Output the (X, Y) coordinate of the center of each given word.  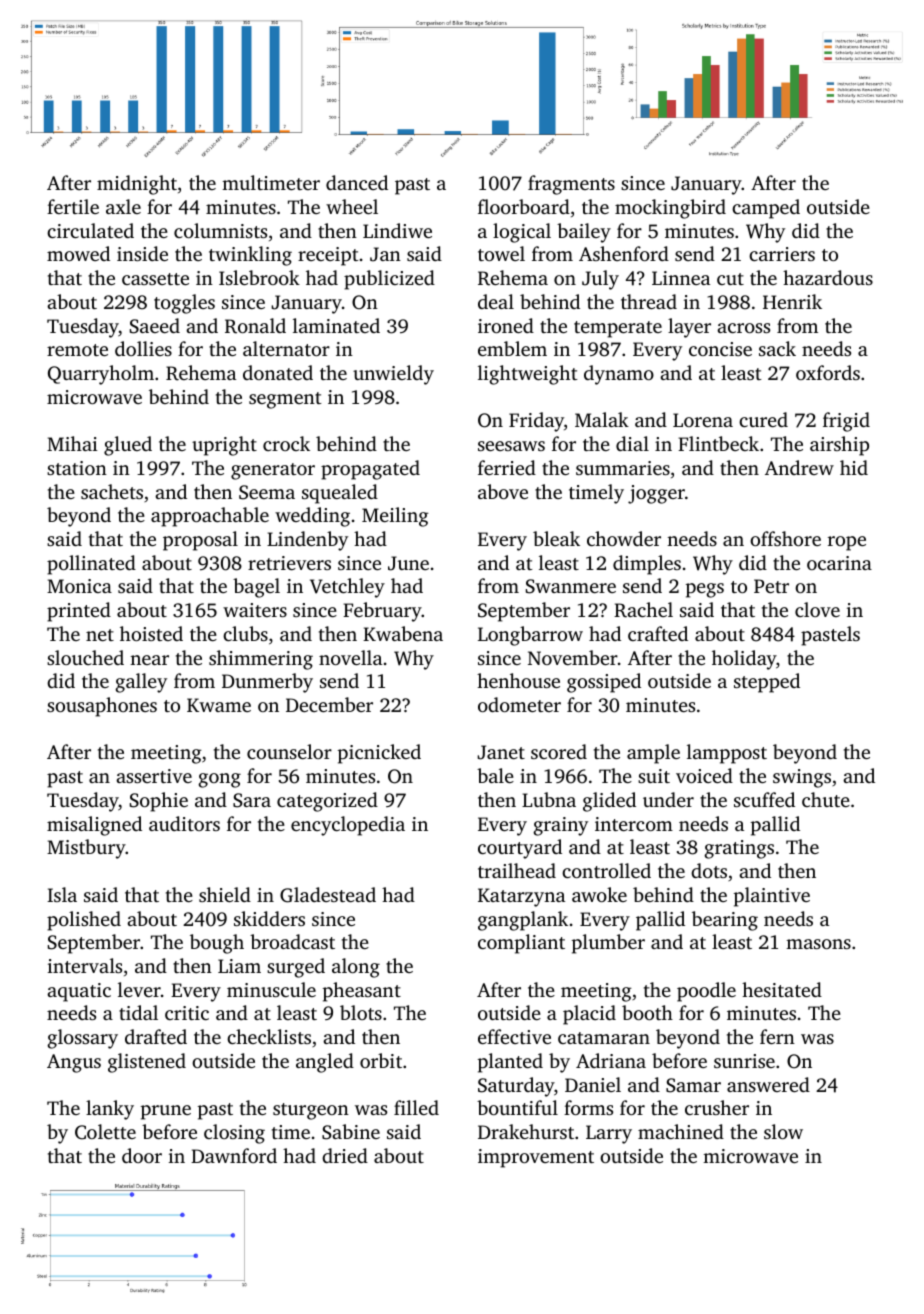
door (142, 1155)
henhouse (518, 680)
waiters (255, 610)
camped (766, 209)
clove (817, 609)
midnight (137, 185)
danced (357, 182)
